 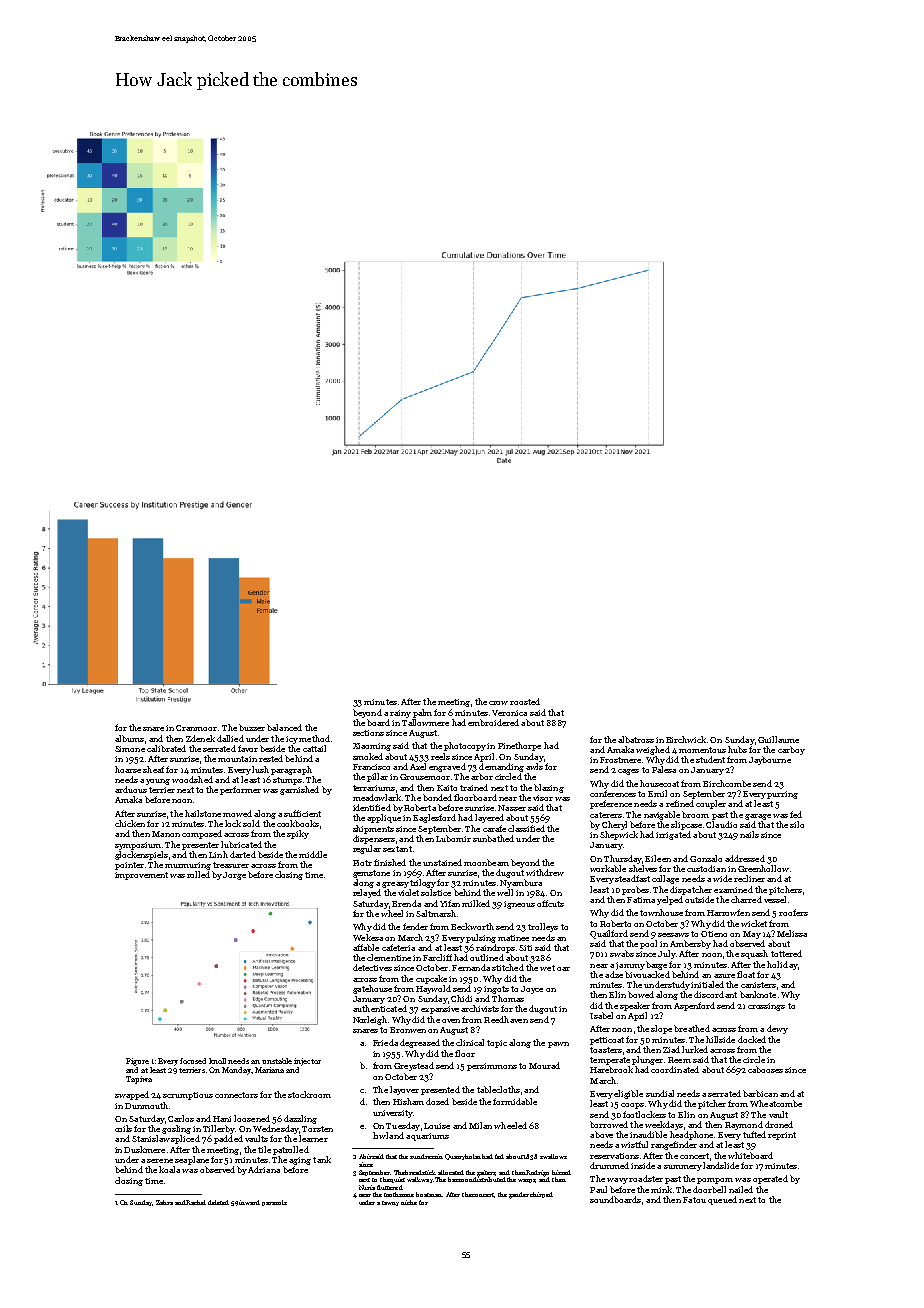 I want to click on parasols, so click(x=274, y=1203).
